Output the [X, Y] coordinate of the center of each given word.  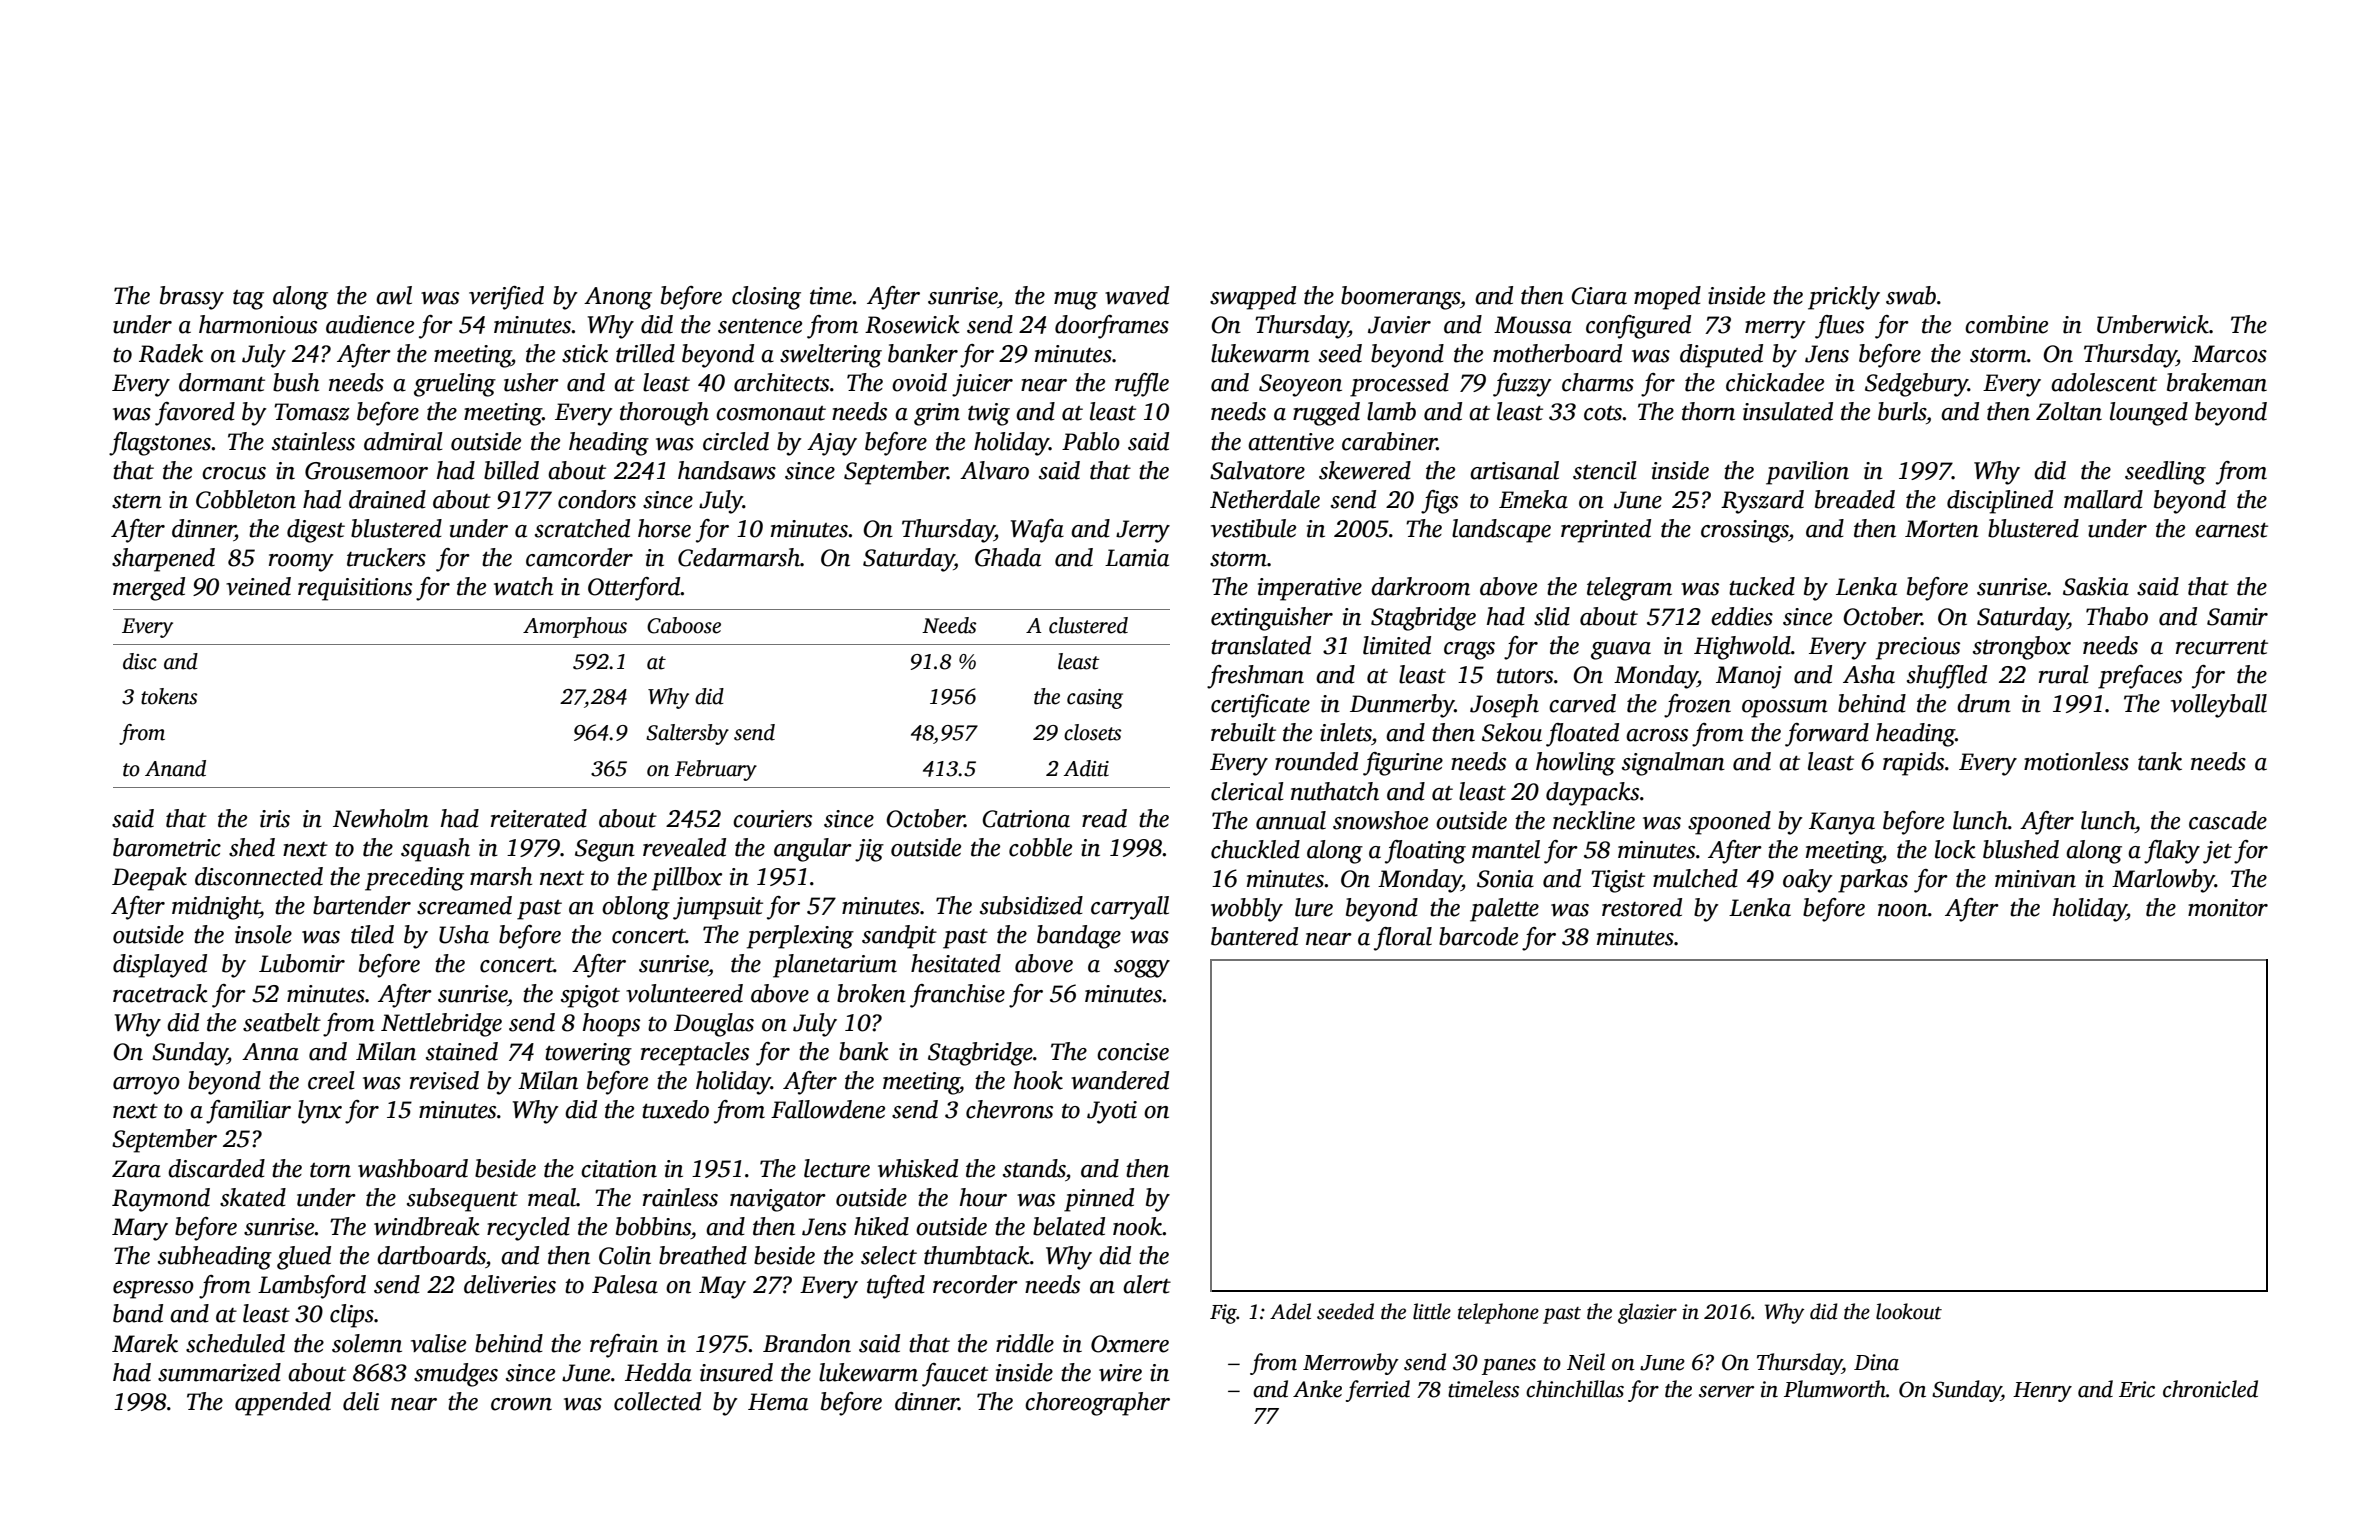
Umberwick [2153, 324]
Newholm [381, 818]
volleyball [2219, 706]
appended [283, 1404]
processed [1399, 385]
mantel [1506, 849]
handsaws [727, 470]
